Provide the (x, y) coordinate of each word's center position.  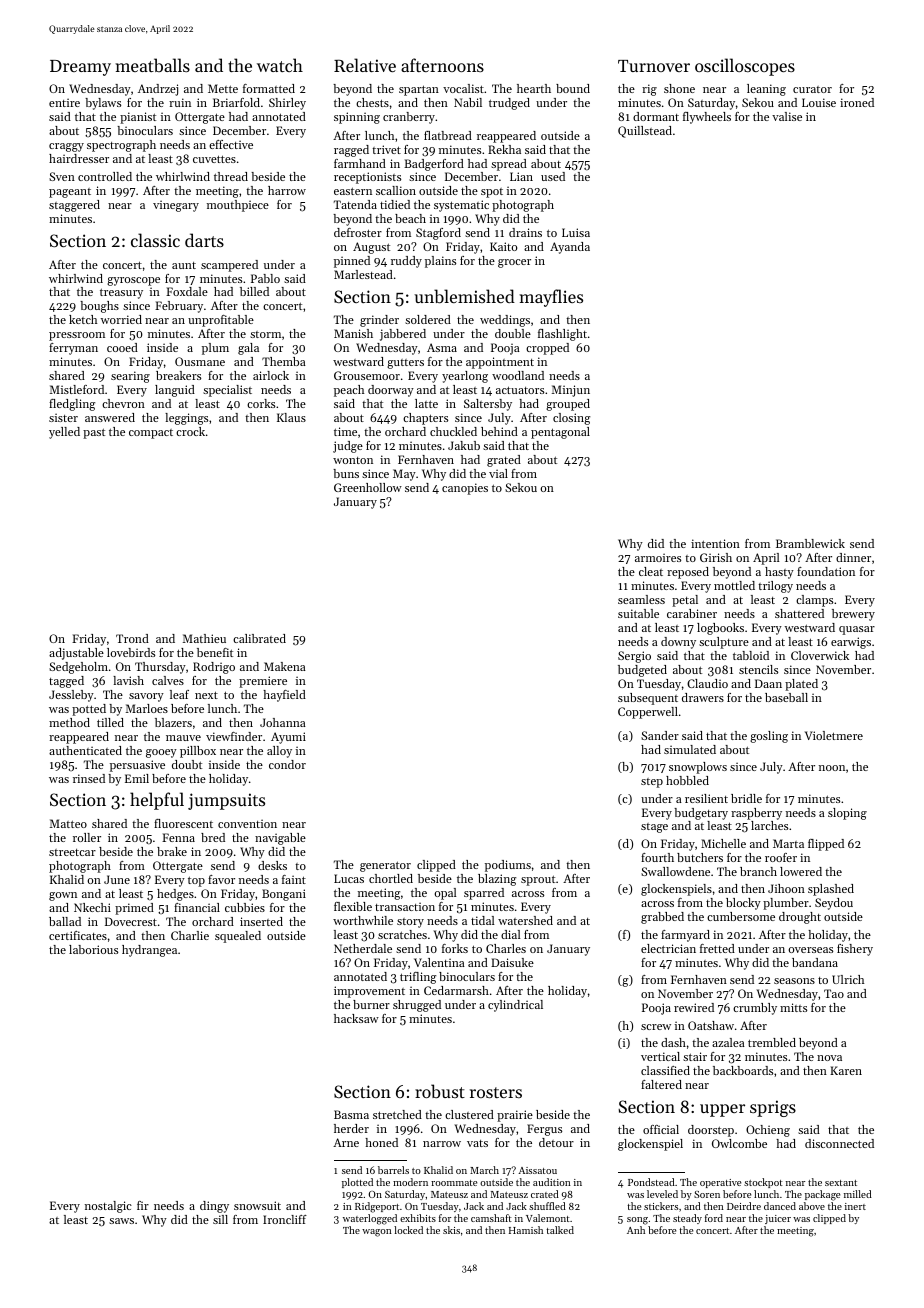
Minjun (571, 391)
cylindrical (515, 1006)
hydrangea (149, 951)
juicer (778, 1219)
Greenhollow (368, 487)
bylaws (103, 104)
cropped (547, 349)
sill (220, 1219)
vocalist (463, 88)
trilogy (775, 587)
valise (787, 116)
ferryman (73, 349)
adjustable (76, 654)
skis (451, 1230)
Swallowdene (675, 871)
